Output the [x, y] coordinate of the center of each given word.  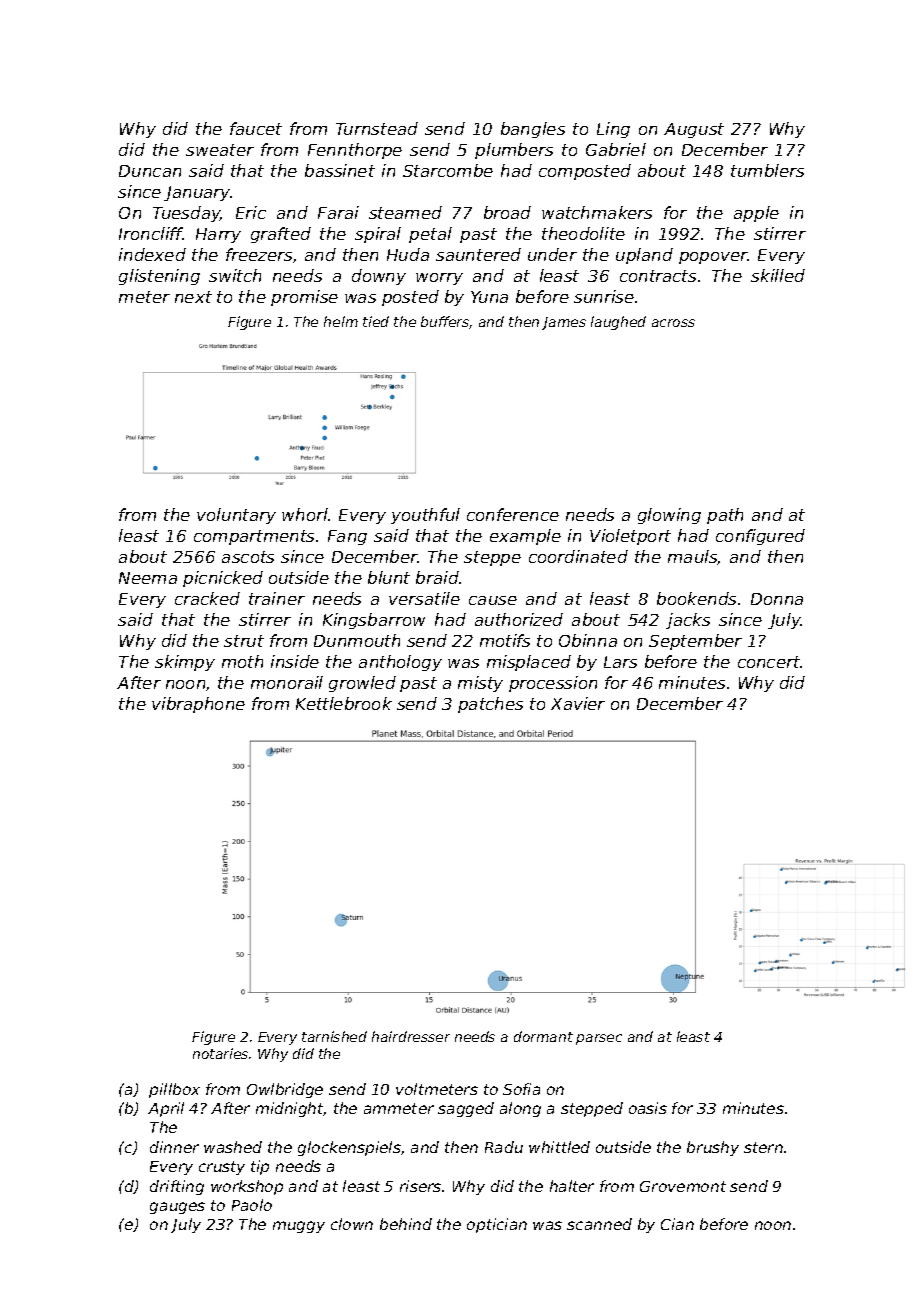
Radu [504, 1147]
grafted [281, 235]
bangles [533, 130]
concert [769, 662]
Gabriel [616, 149]
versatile [424, 598]
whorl [305, 514]
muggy [299, 1227]
